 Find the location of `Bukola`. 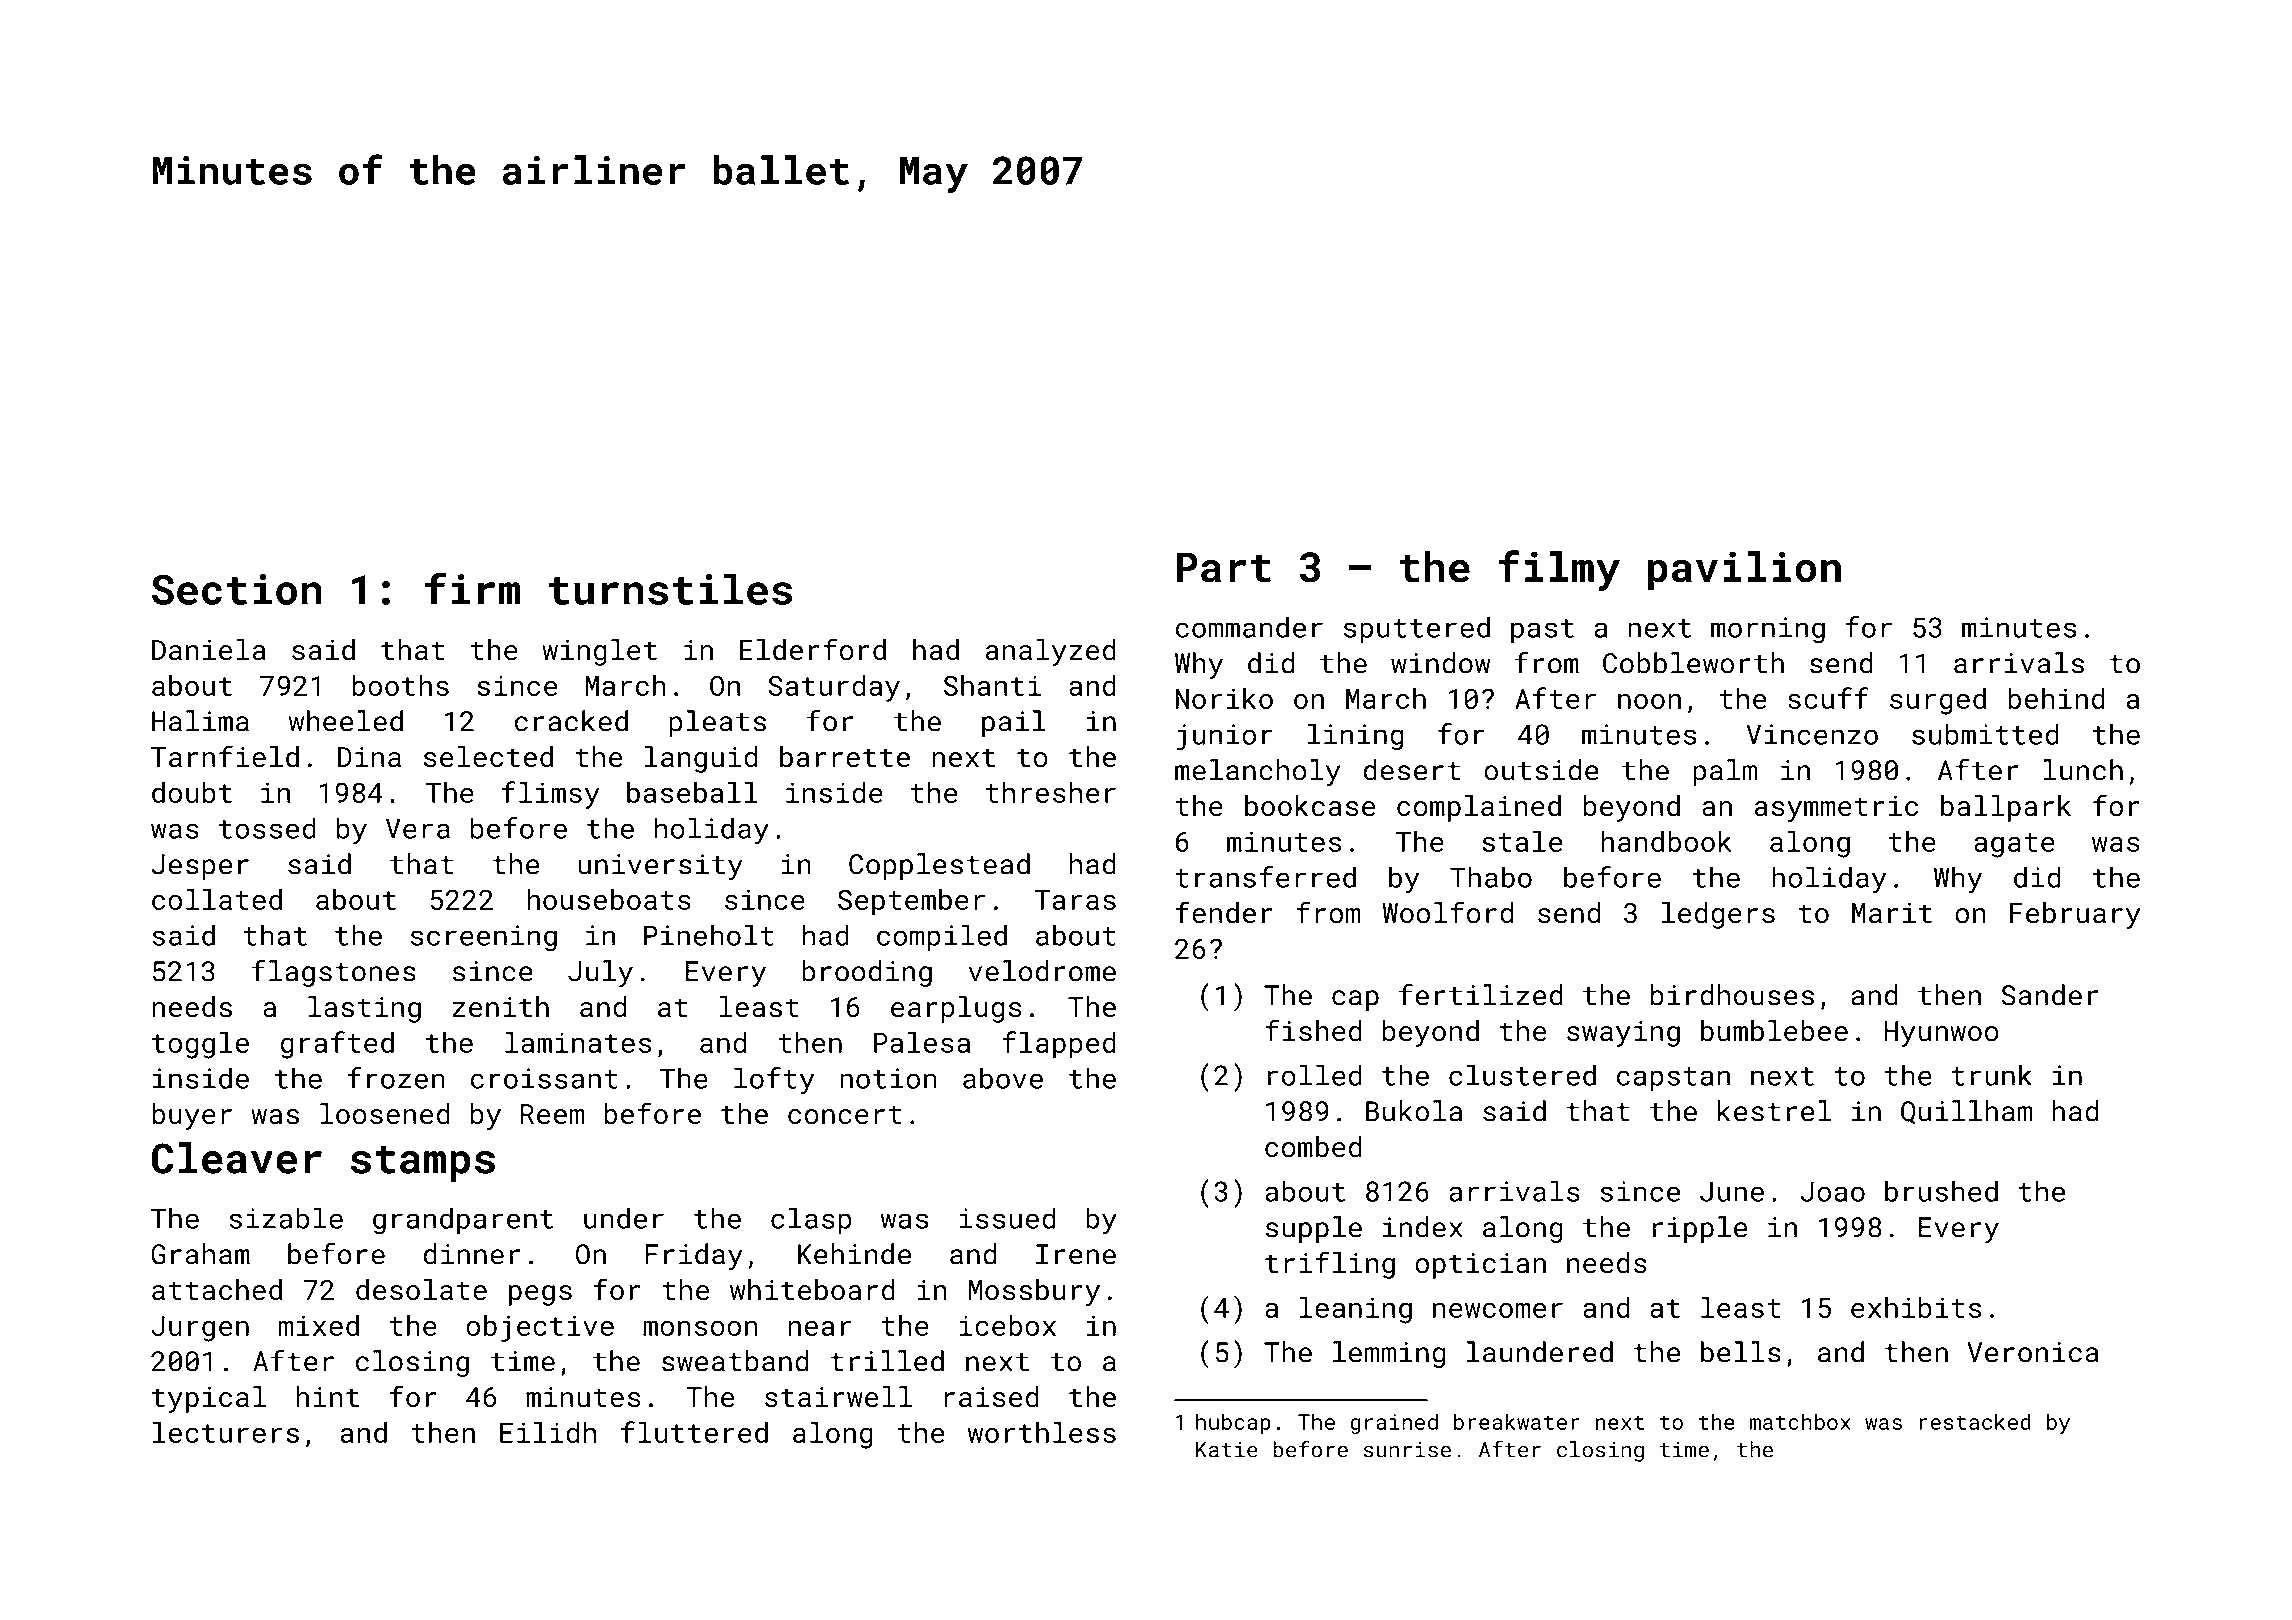

Bukola is located at coordinates (1414, 1111).
